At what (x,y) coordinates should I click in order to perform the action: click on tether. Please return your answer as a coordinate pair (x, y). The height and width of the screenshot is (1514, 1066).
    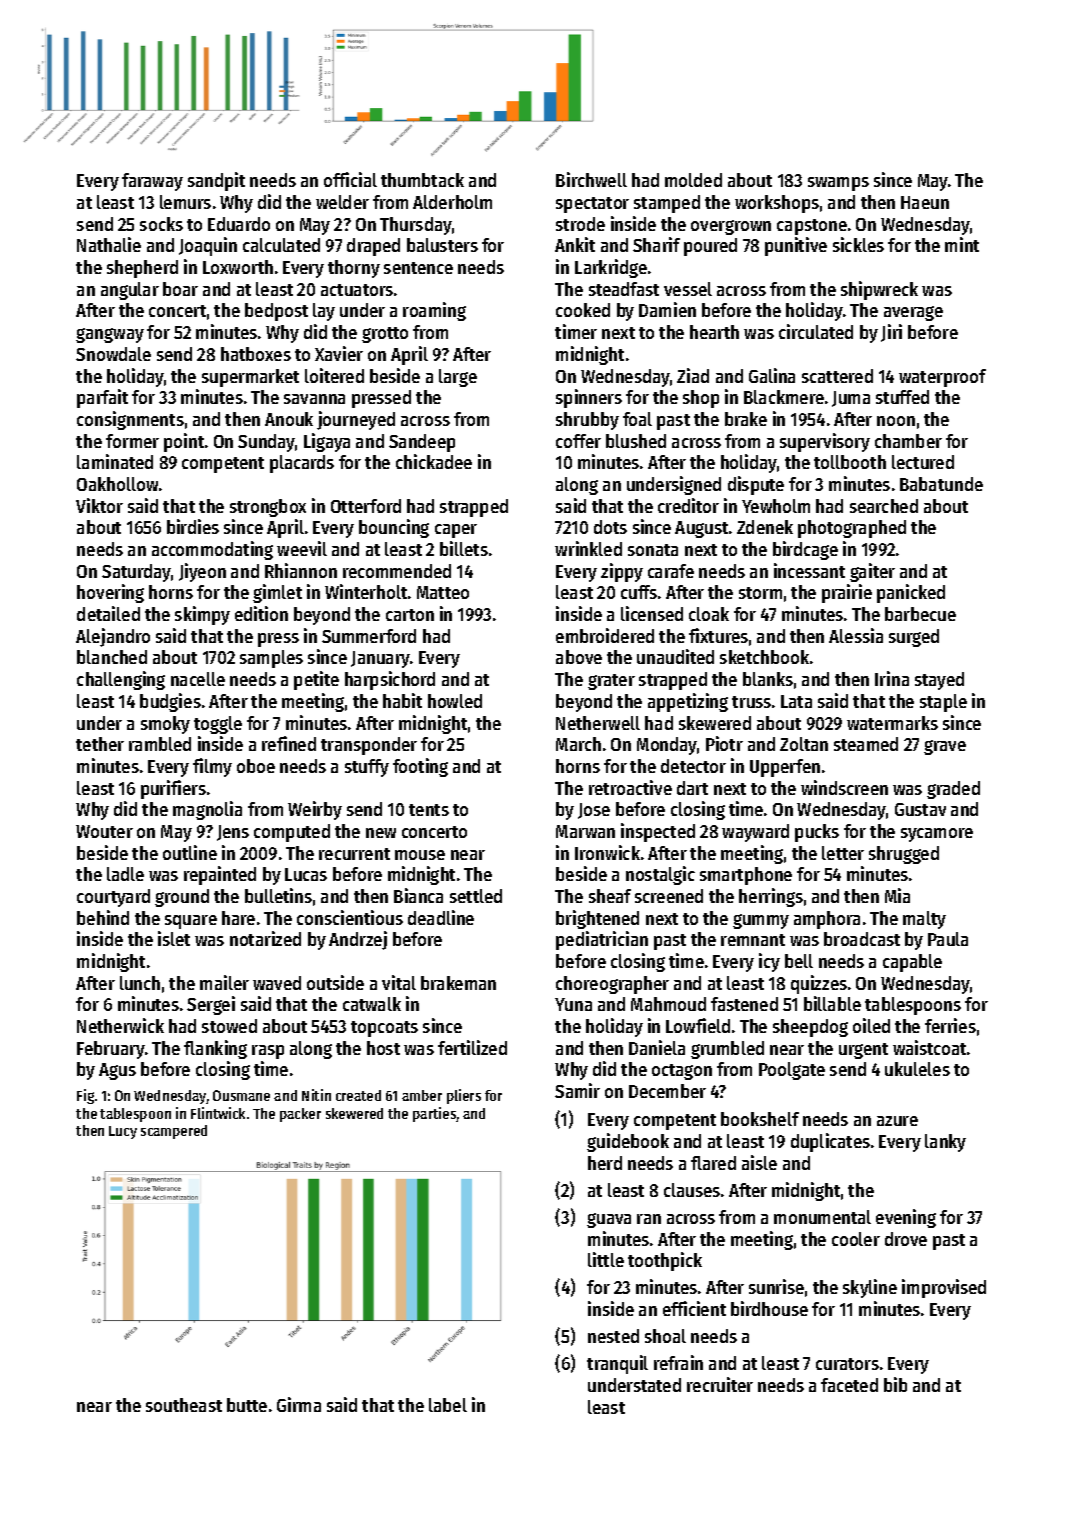
    Looking at the image, I should click on (100, 744).
